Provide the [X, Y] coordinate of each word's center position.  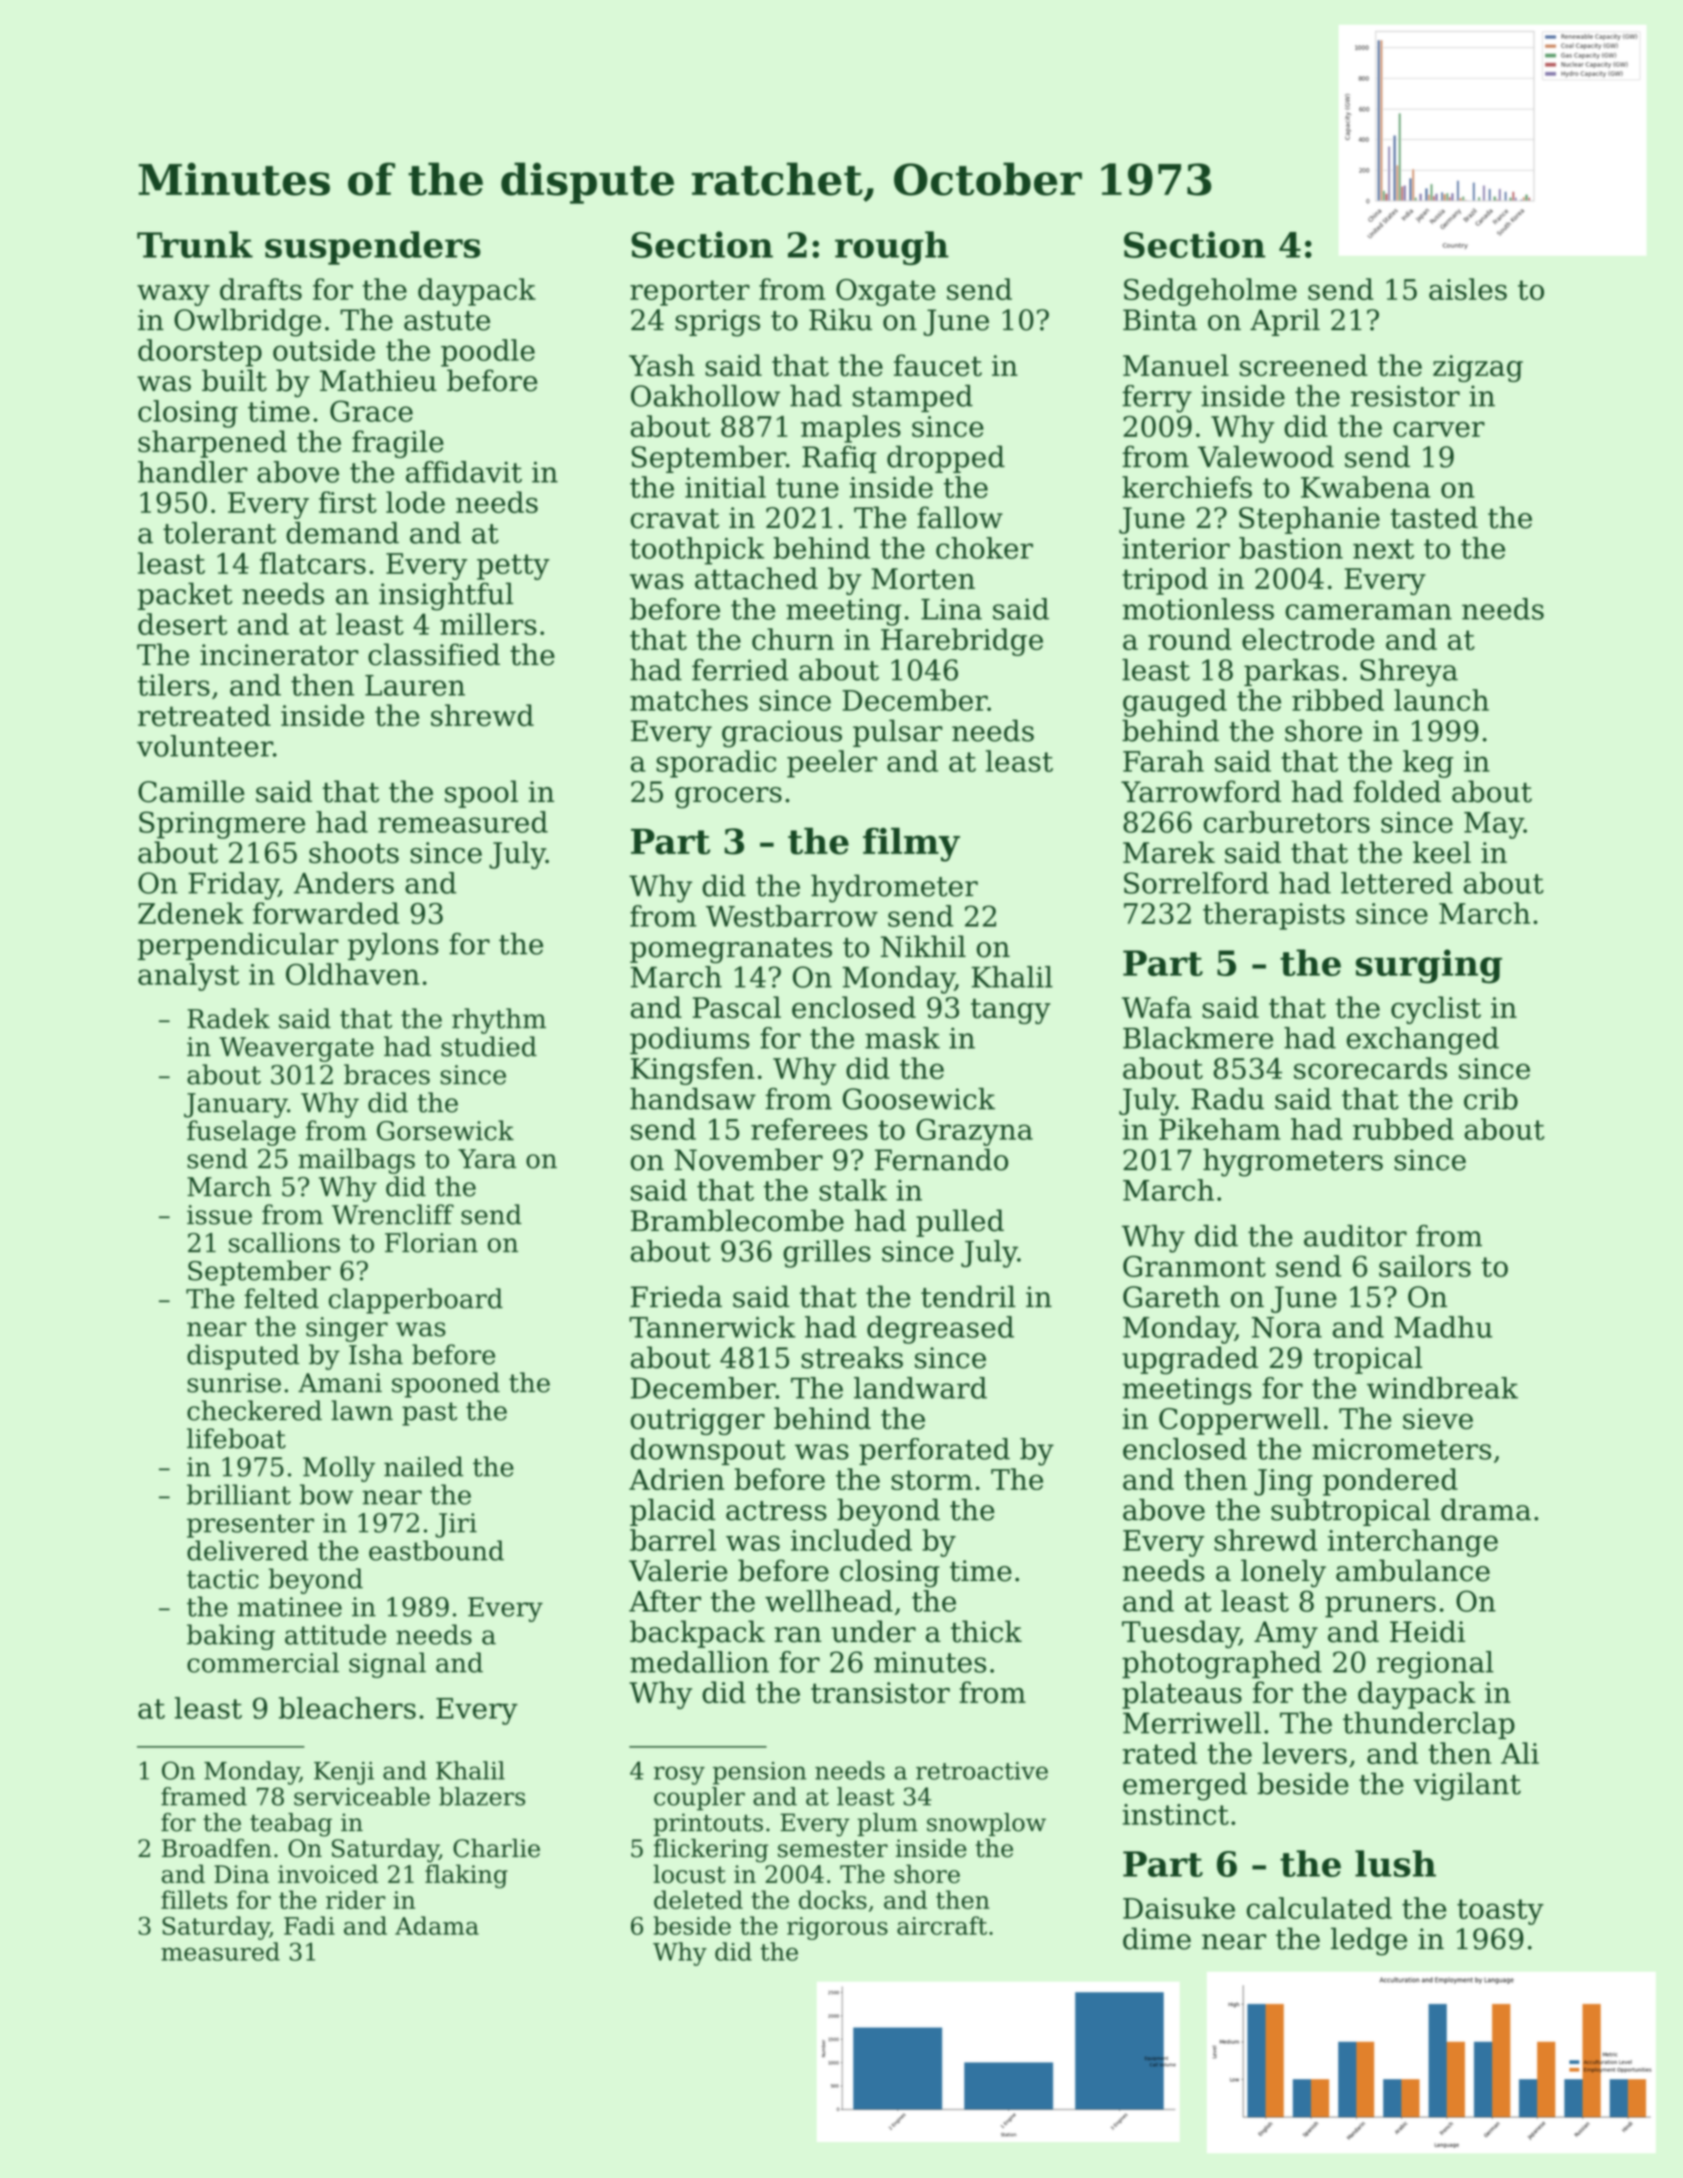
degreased [940, 1330]
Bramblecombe [737, 1220]
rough [892, 248]
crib [1491, 1099]
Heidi [1427, 1631]
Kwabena [1365, 487]
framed [204, 1796]
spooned [446, 1385]
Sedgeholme [1210, 292]
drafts [261, 289]
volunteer [205, 746]
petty [513, 567]
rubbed [1403, 1129]
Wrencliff [393, 1214]
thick [986, 1631]
